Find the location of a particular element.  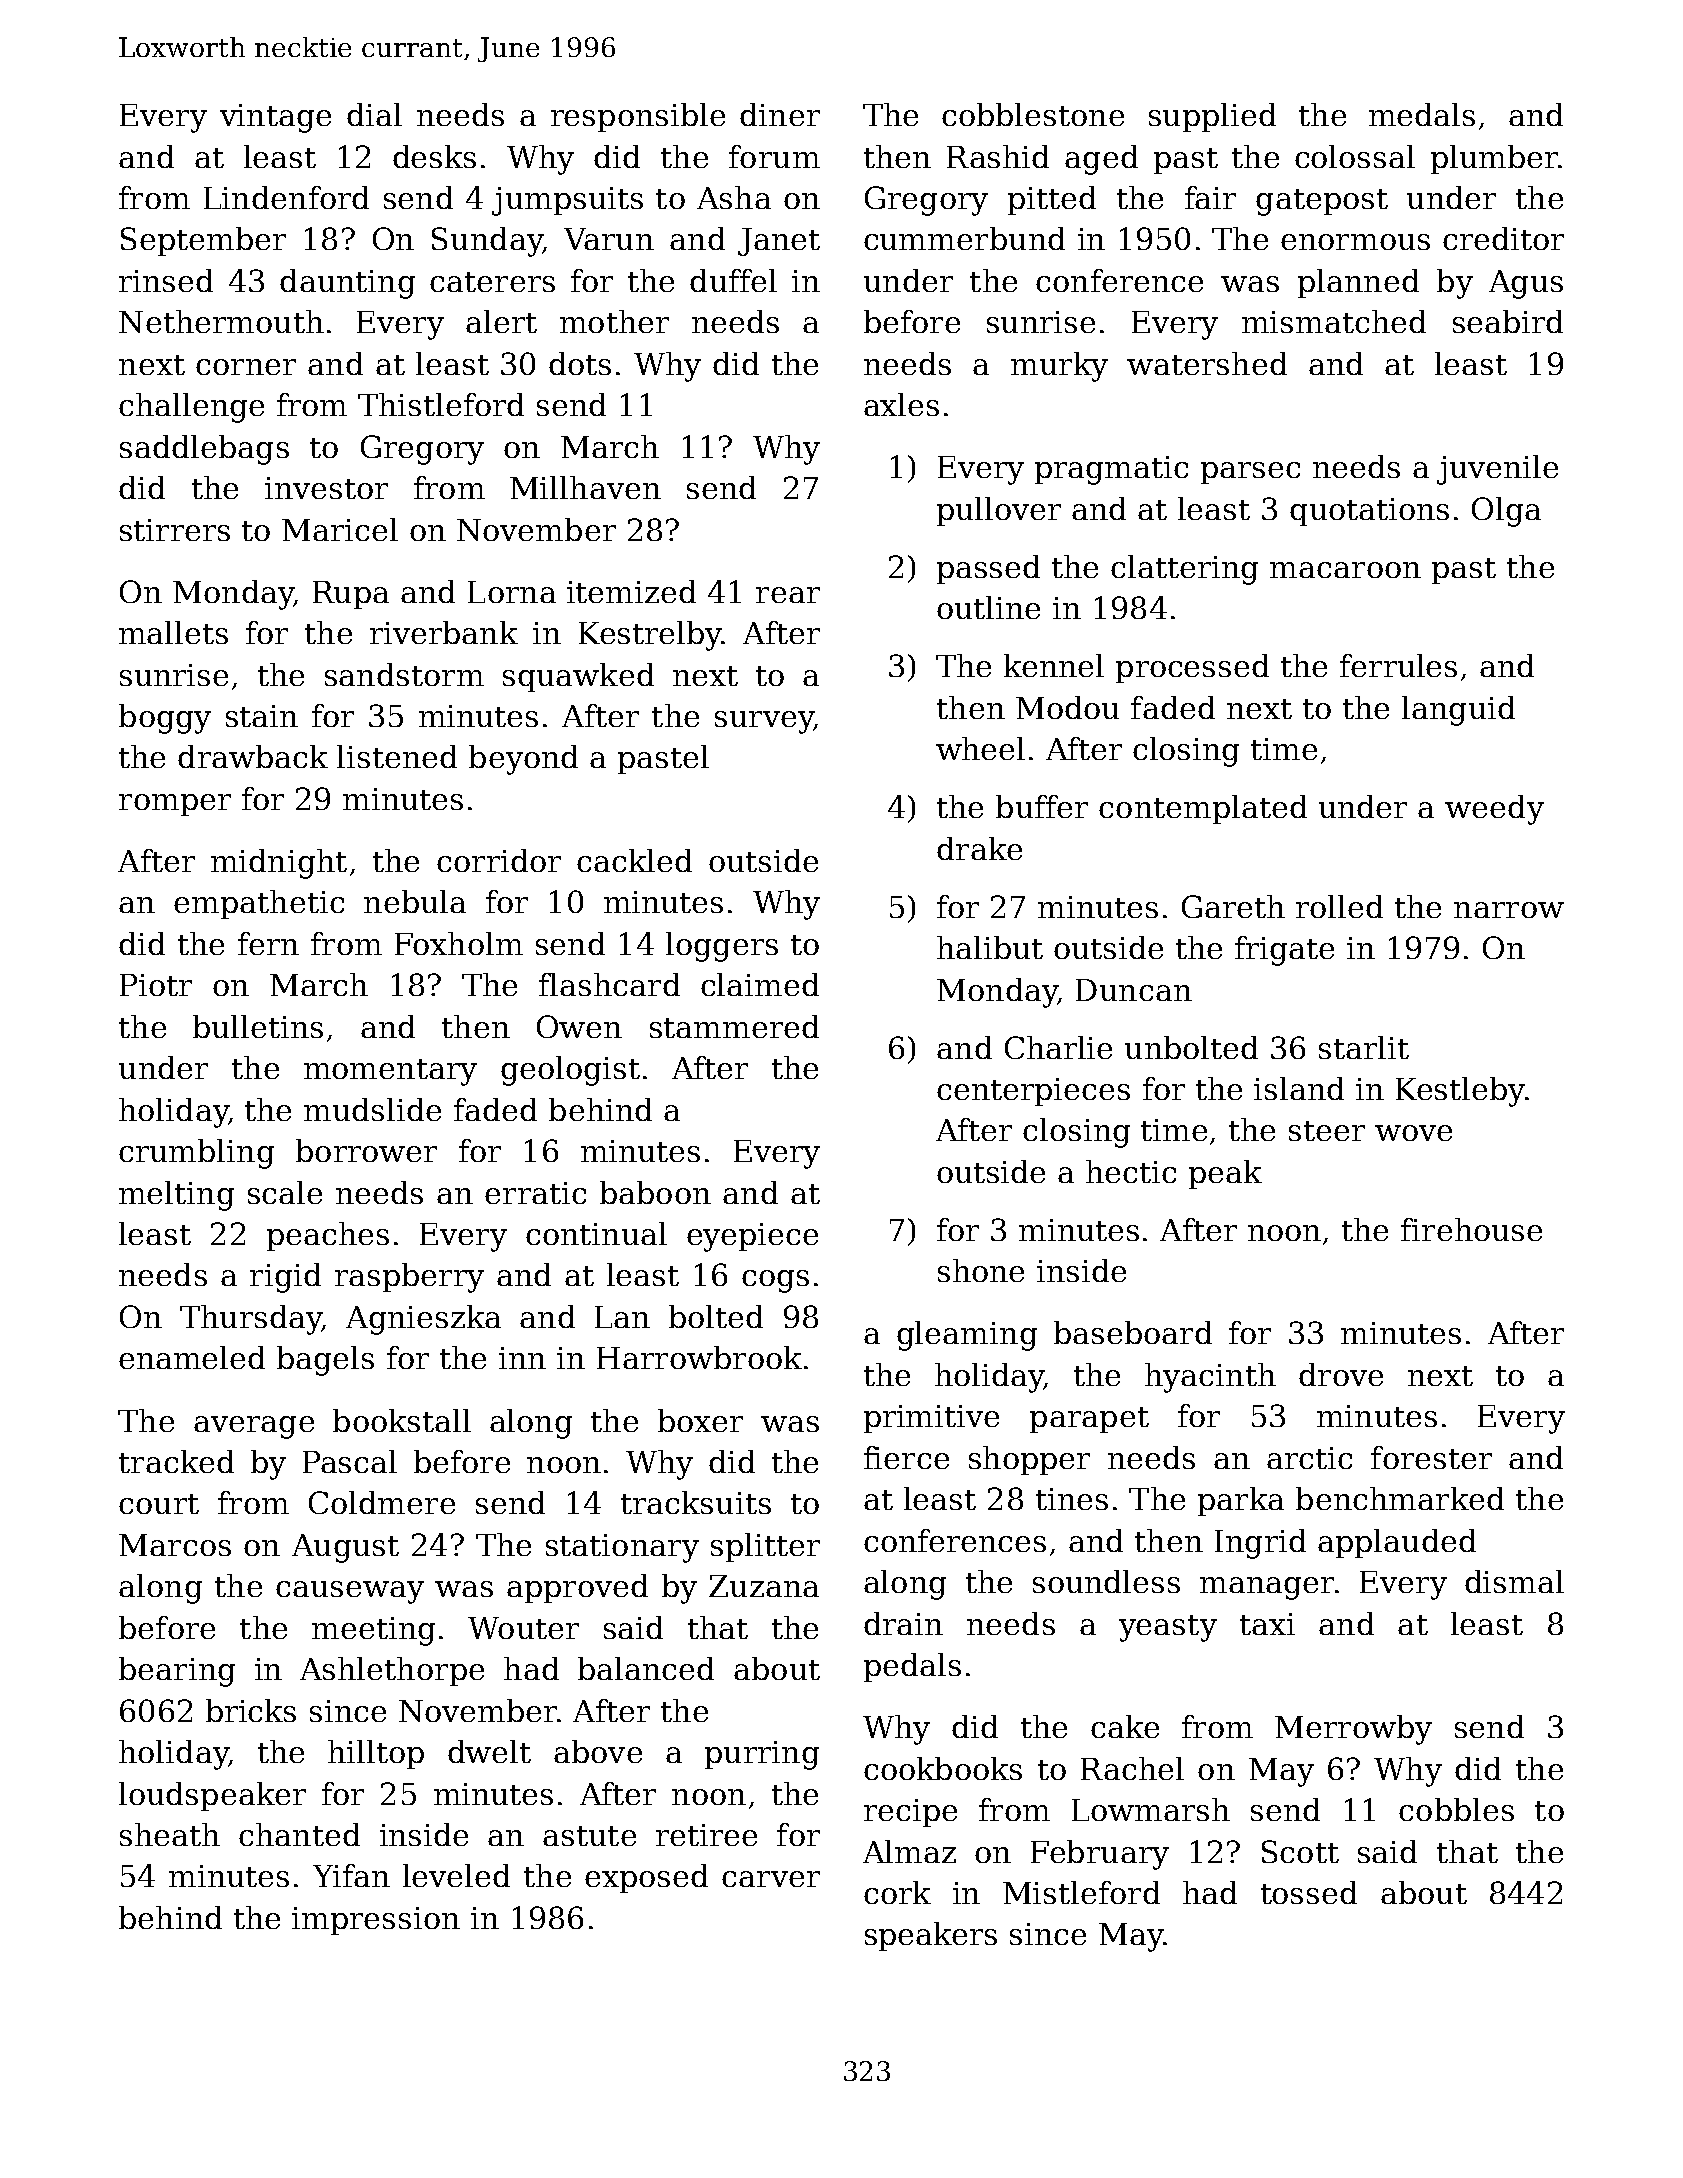

rear is located at coordinates (788, 595).
